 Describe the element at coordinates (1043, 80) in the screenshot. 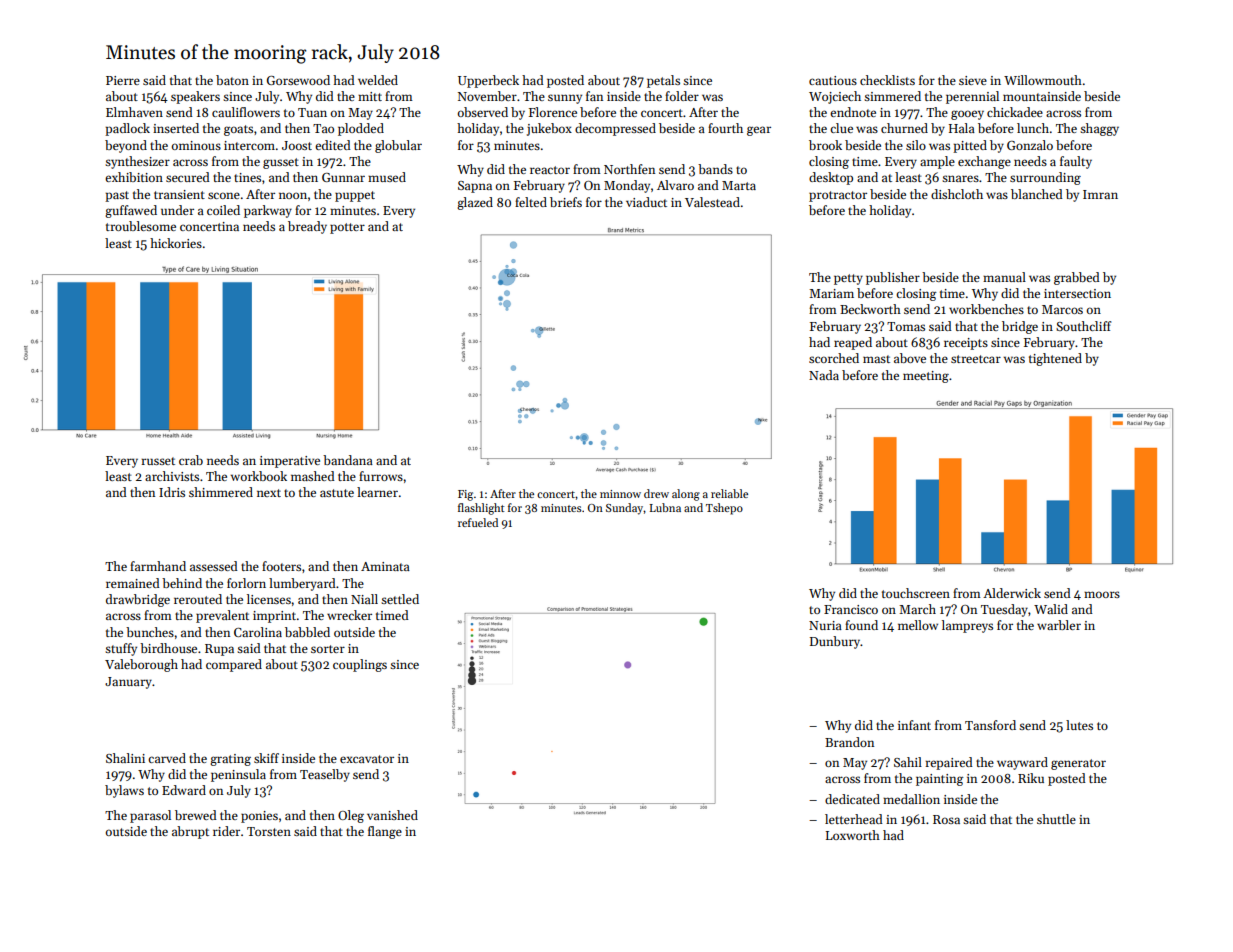

I see `Willowmouth` at that location.
